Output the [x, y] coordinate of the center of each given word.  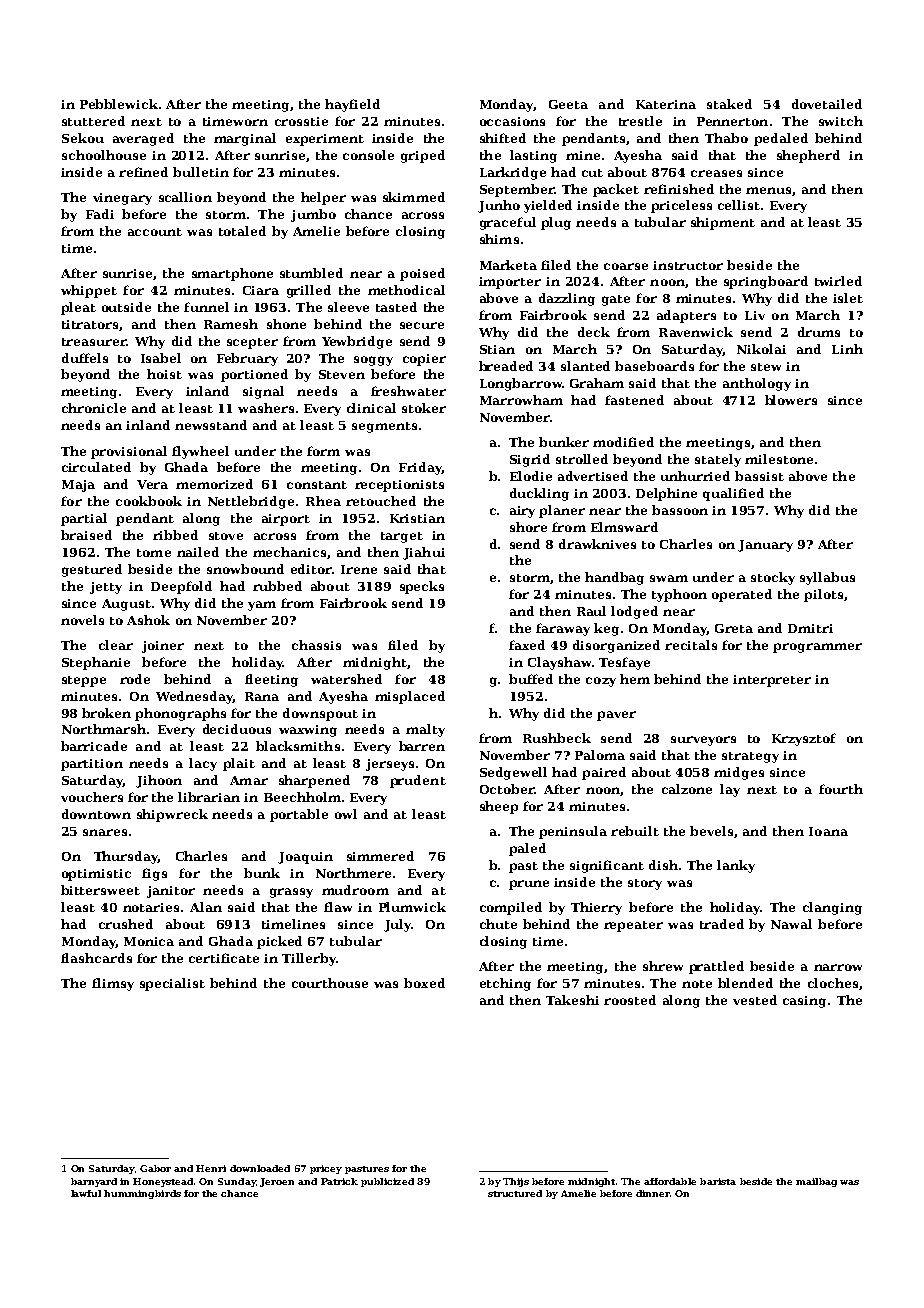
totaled [242, 231]
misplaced [410, 697]
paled [527, 849]
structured [515, 1193]
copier [424, 360]
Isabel [161, 358]
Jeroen [277, 1182]
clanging [832, 908]
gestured [92, 570]
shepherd [808, 156]
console [368, 155]
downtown [96, 814]
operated [742, 595]
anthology [757, 384]
